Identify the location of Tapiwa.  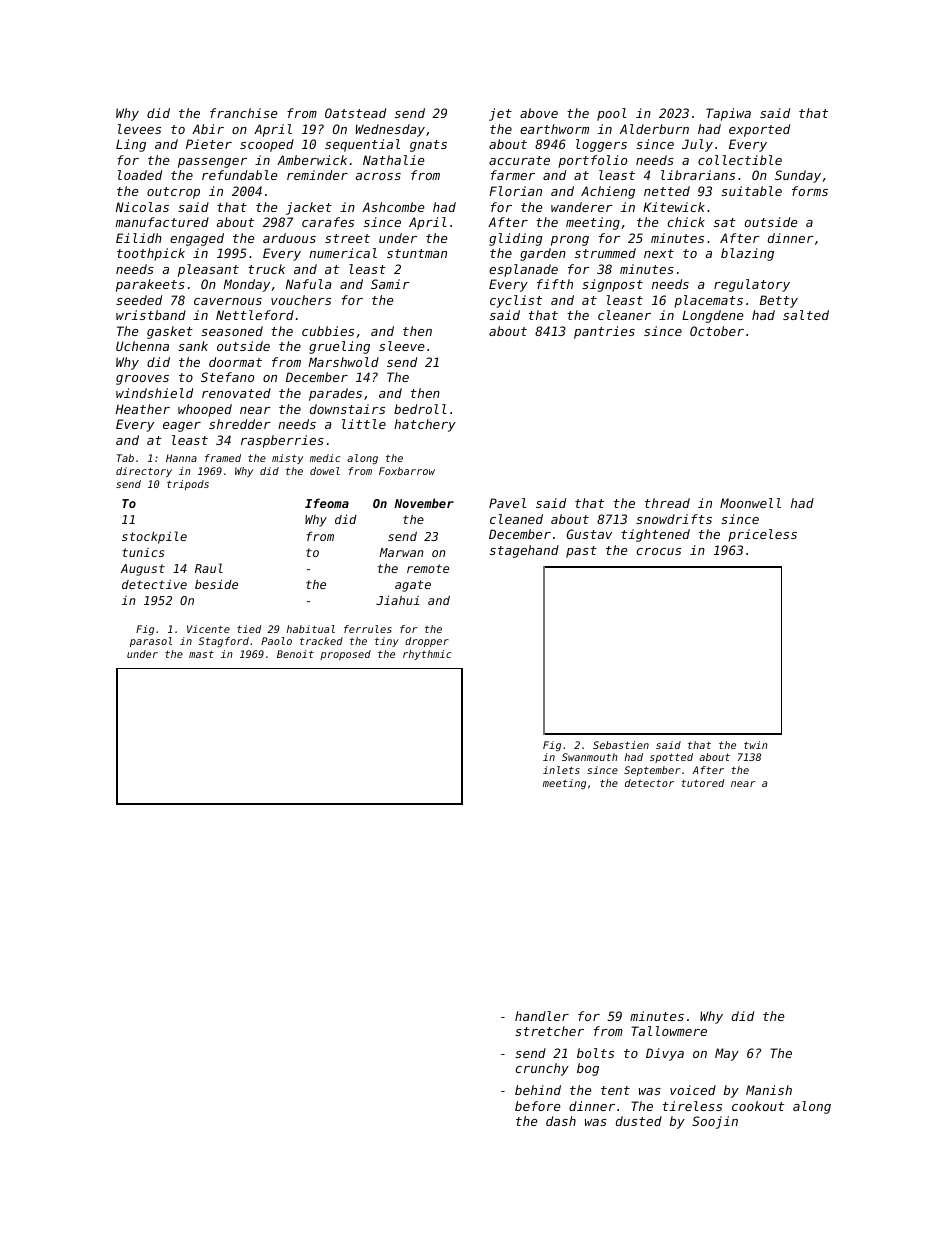
(728, 114).
